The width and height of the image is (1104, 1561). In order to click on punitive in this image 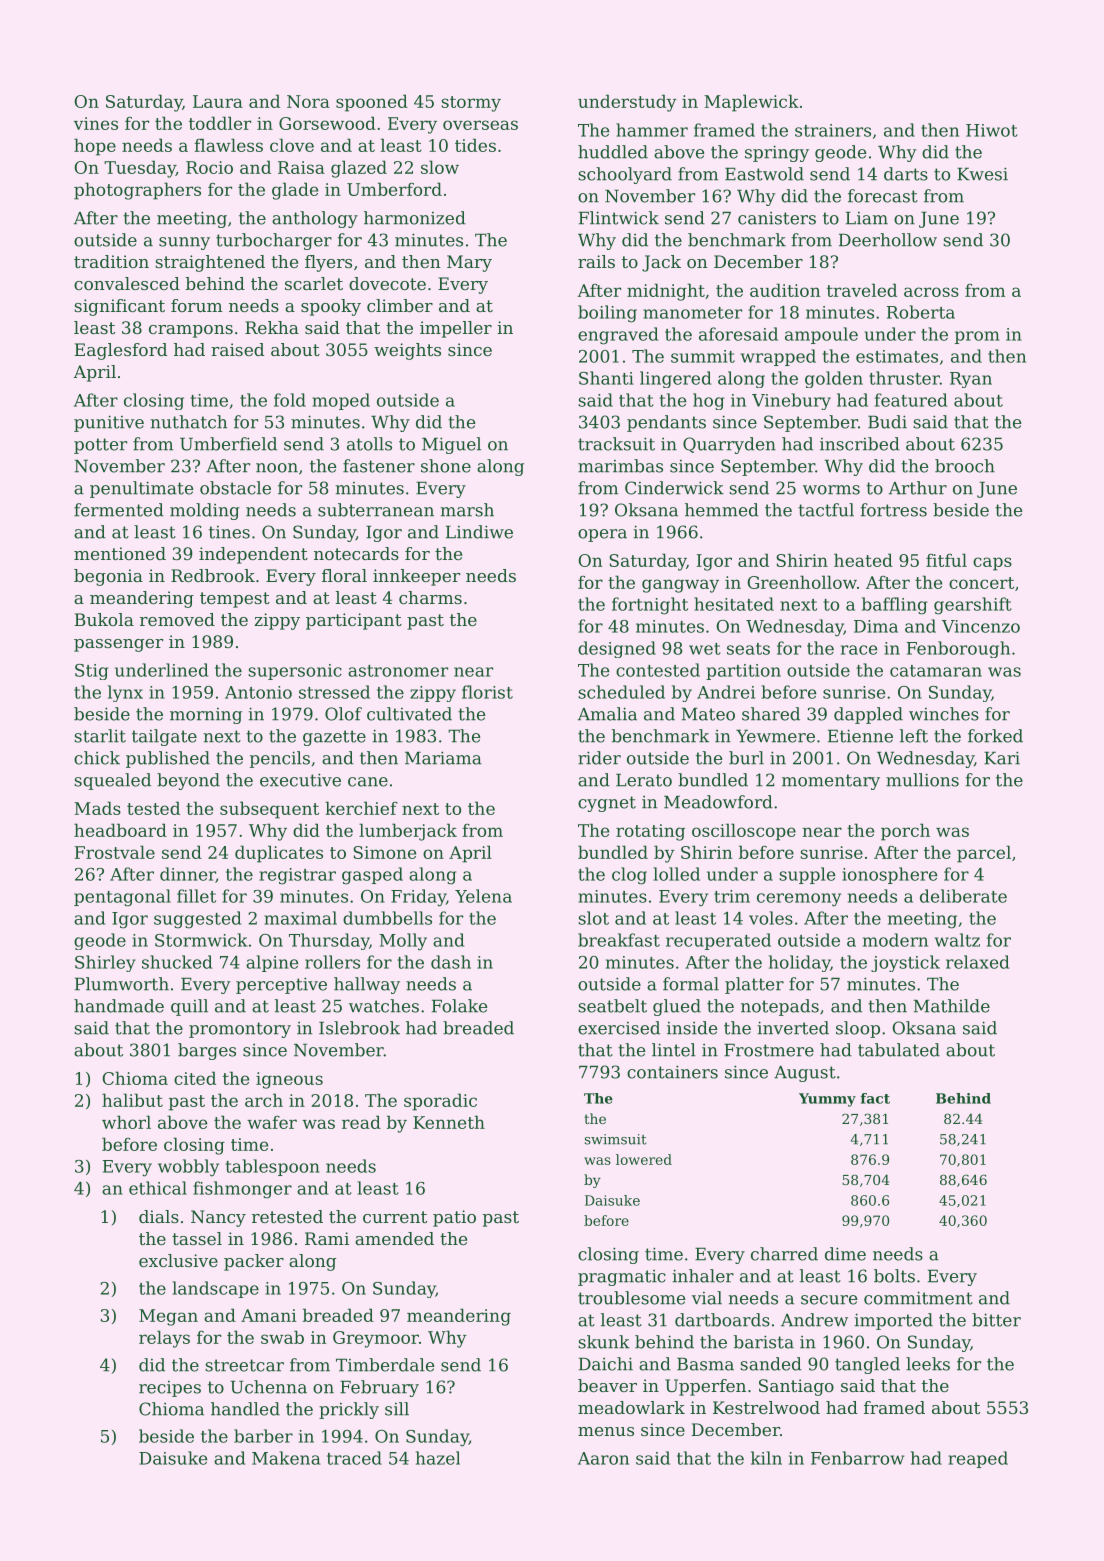, I will do `click(109, 423)`.
